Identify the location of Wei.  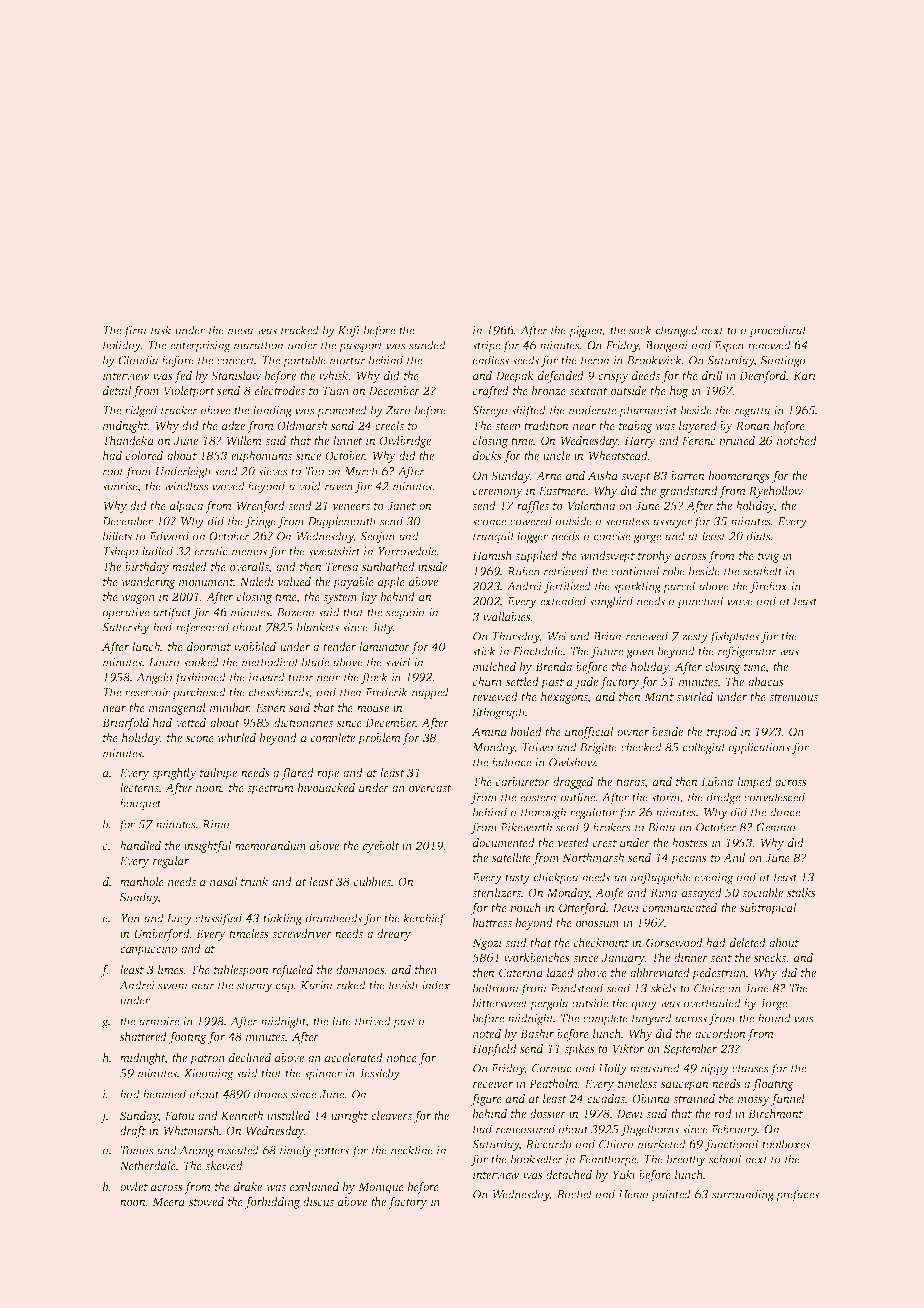
(557, 636).
